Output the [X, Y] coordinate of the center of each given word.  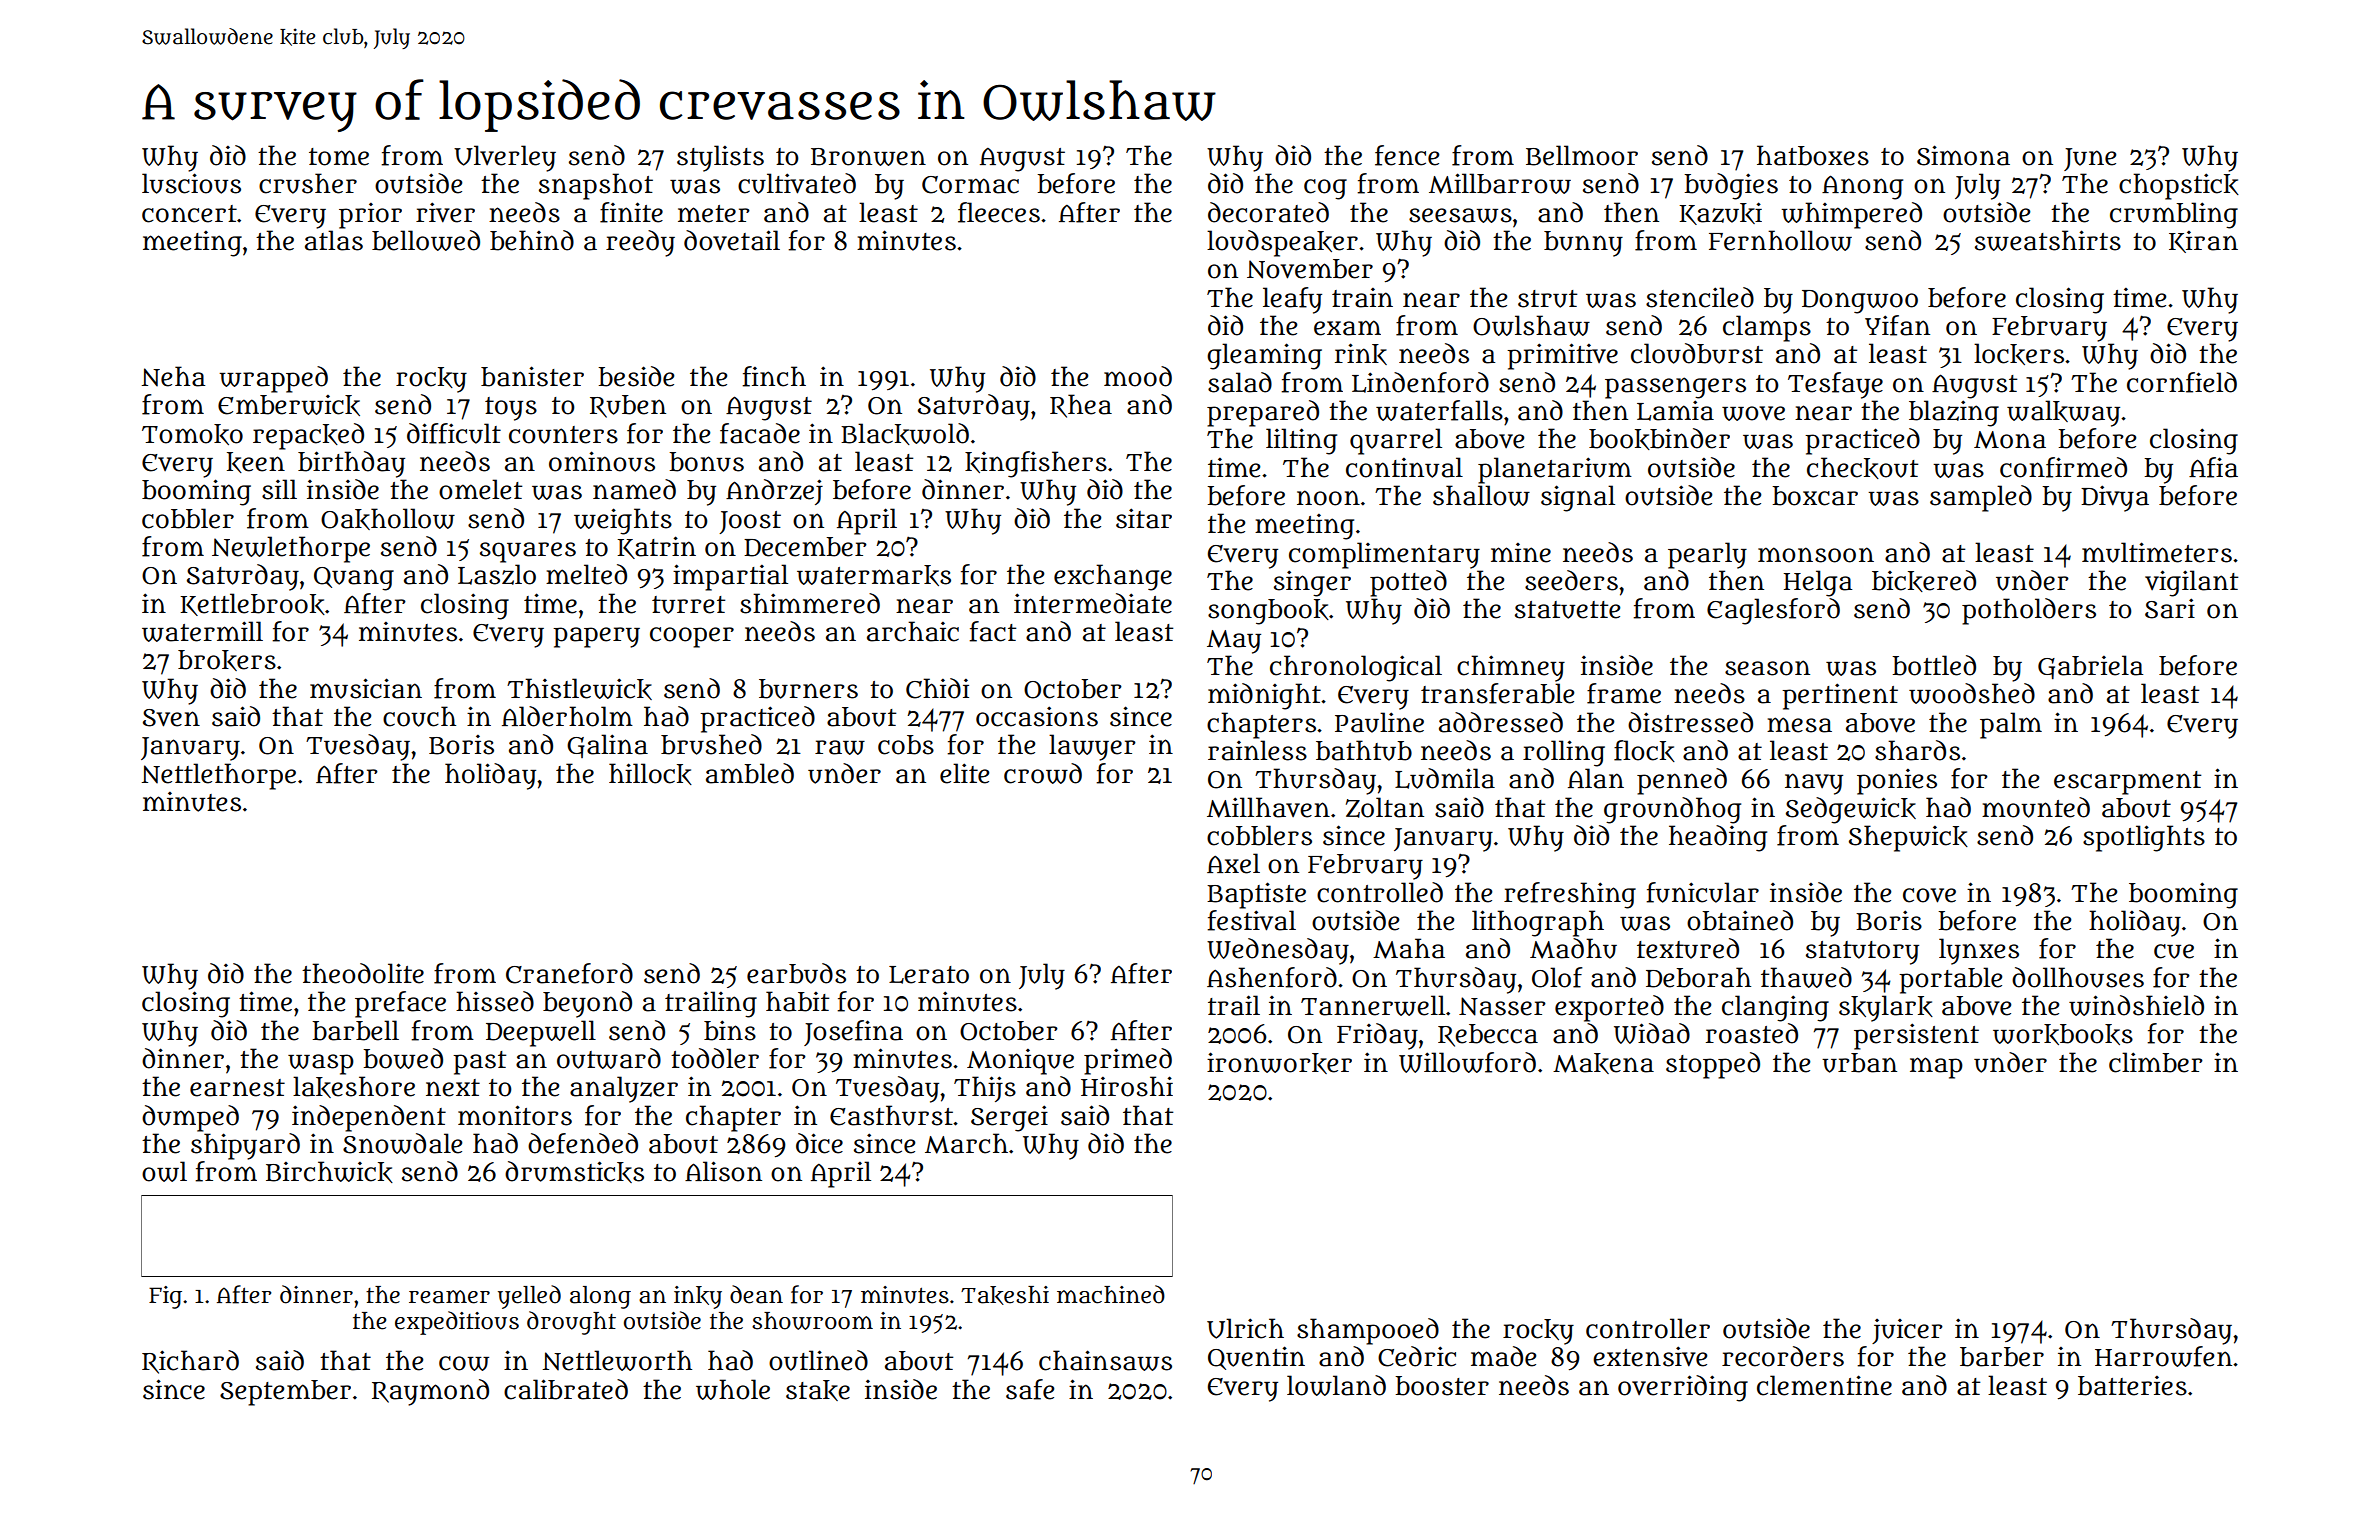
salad [1240, 382]
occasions [1037, 716]
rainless [1257, 750]
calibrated [566, 1389]
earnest [237, 1088]
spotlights [2144, 838]
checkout [1862, 468]
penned [1682, 781]
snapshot [596, 186]
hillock [650, 774]
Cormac [970, 185]
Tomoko [192, 434]
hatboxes [1813, 155]
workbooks [2063, 1034]
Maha [1409, 948]
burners [808, 689]
